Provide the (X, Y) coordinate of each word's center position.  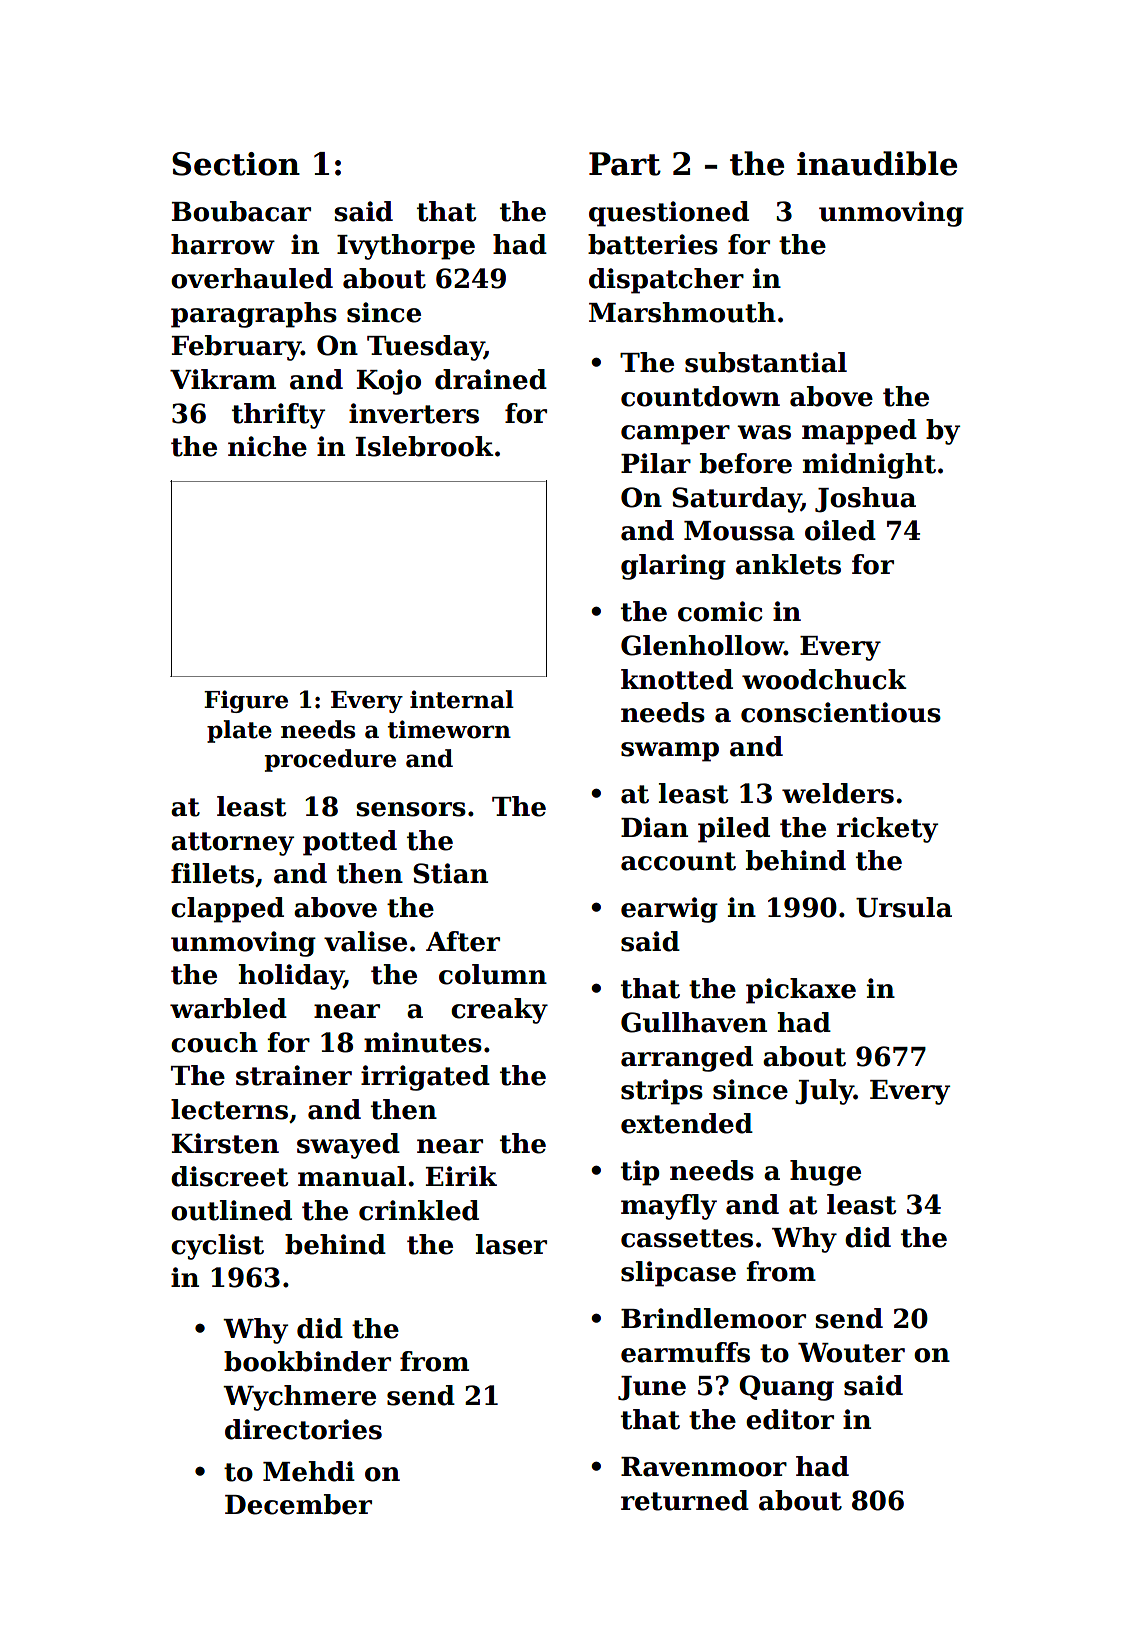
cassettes (687, 1238)
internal (462, 699)
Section (236, 164)
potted (350, 843)
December (298, 1504)
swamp (670, 752)
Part (625, 164)
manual (352, 1176)
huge (825, 1173)
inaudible (877, 163)
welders (838, 793)
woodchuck (824, 679)
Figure (246, 701)
